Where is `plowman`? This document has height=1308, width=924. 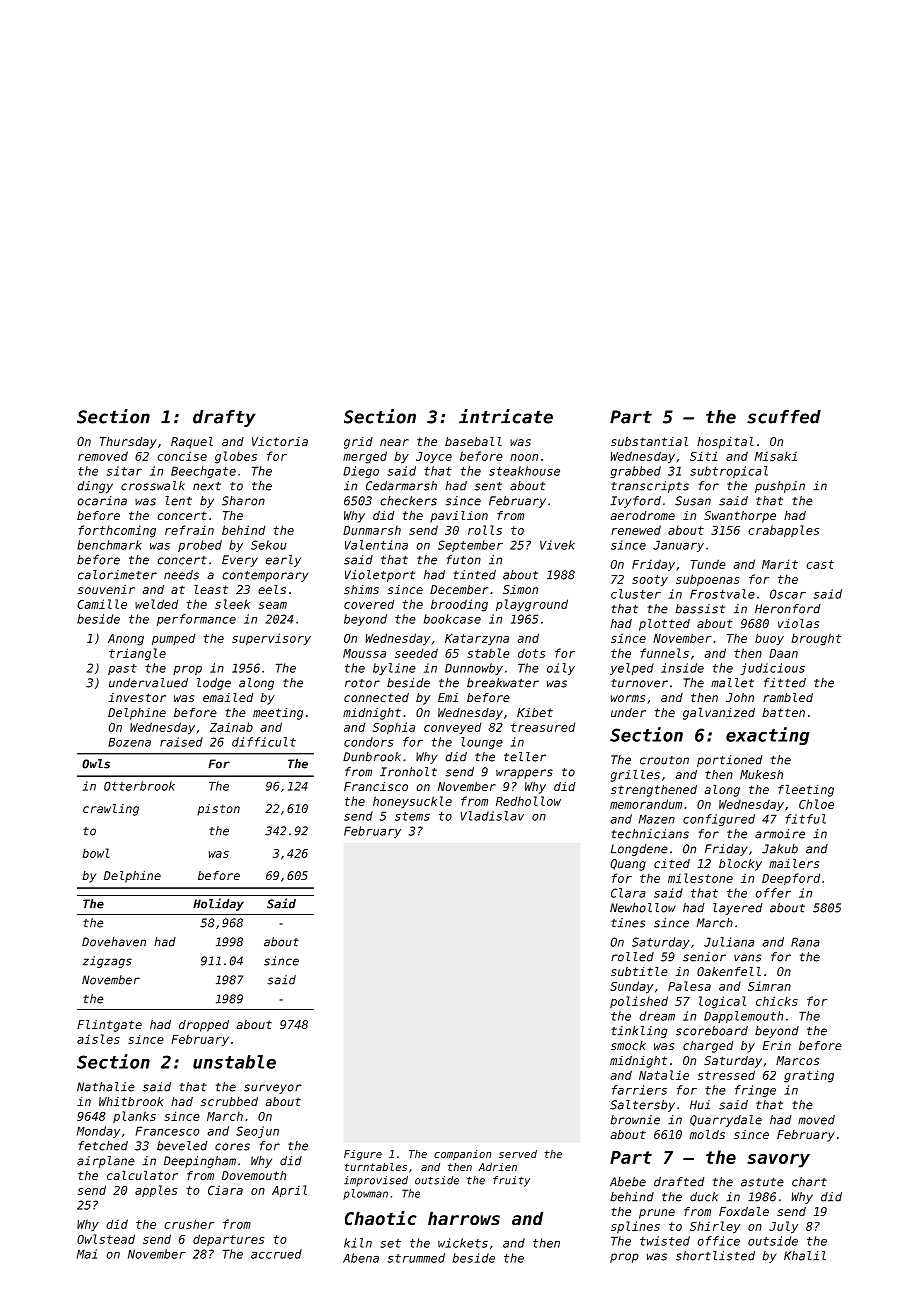
plowman is located at coordinates (365, 1194).
